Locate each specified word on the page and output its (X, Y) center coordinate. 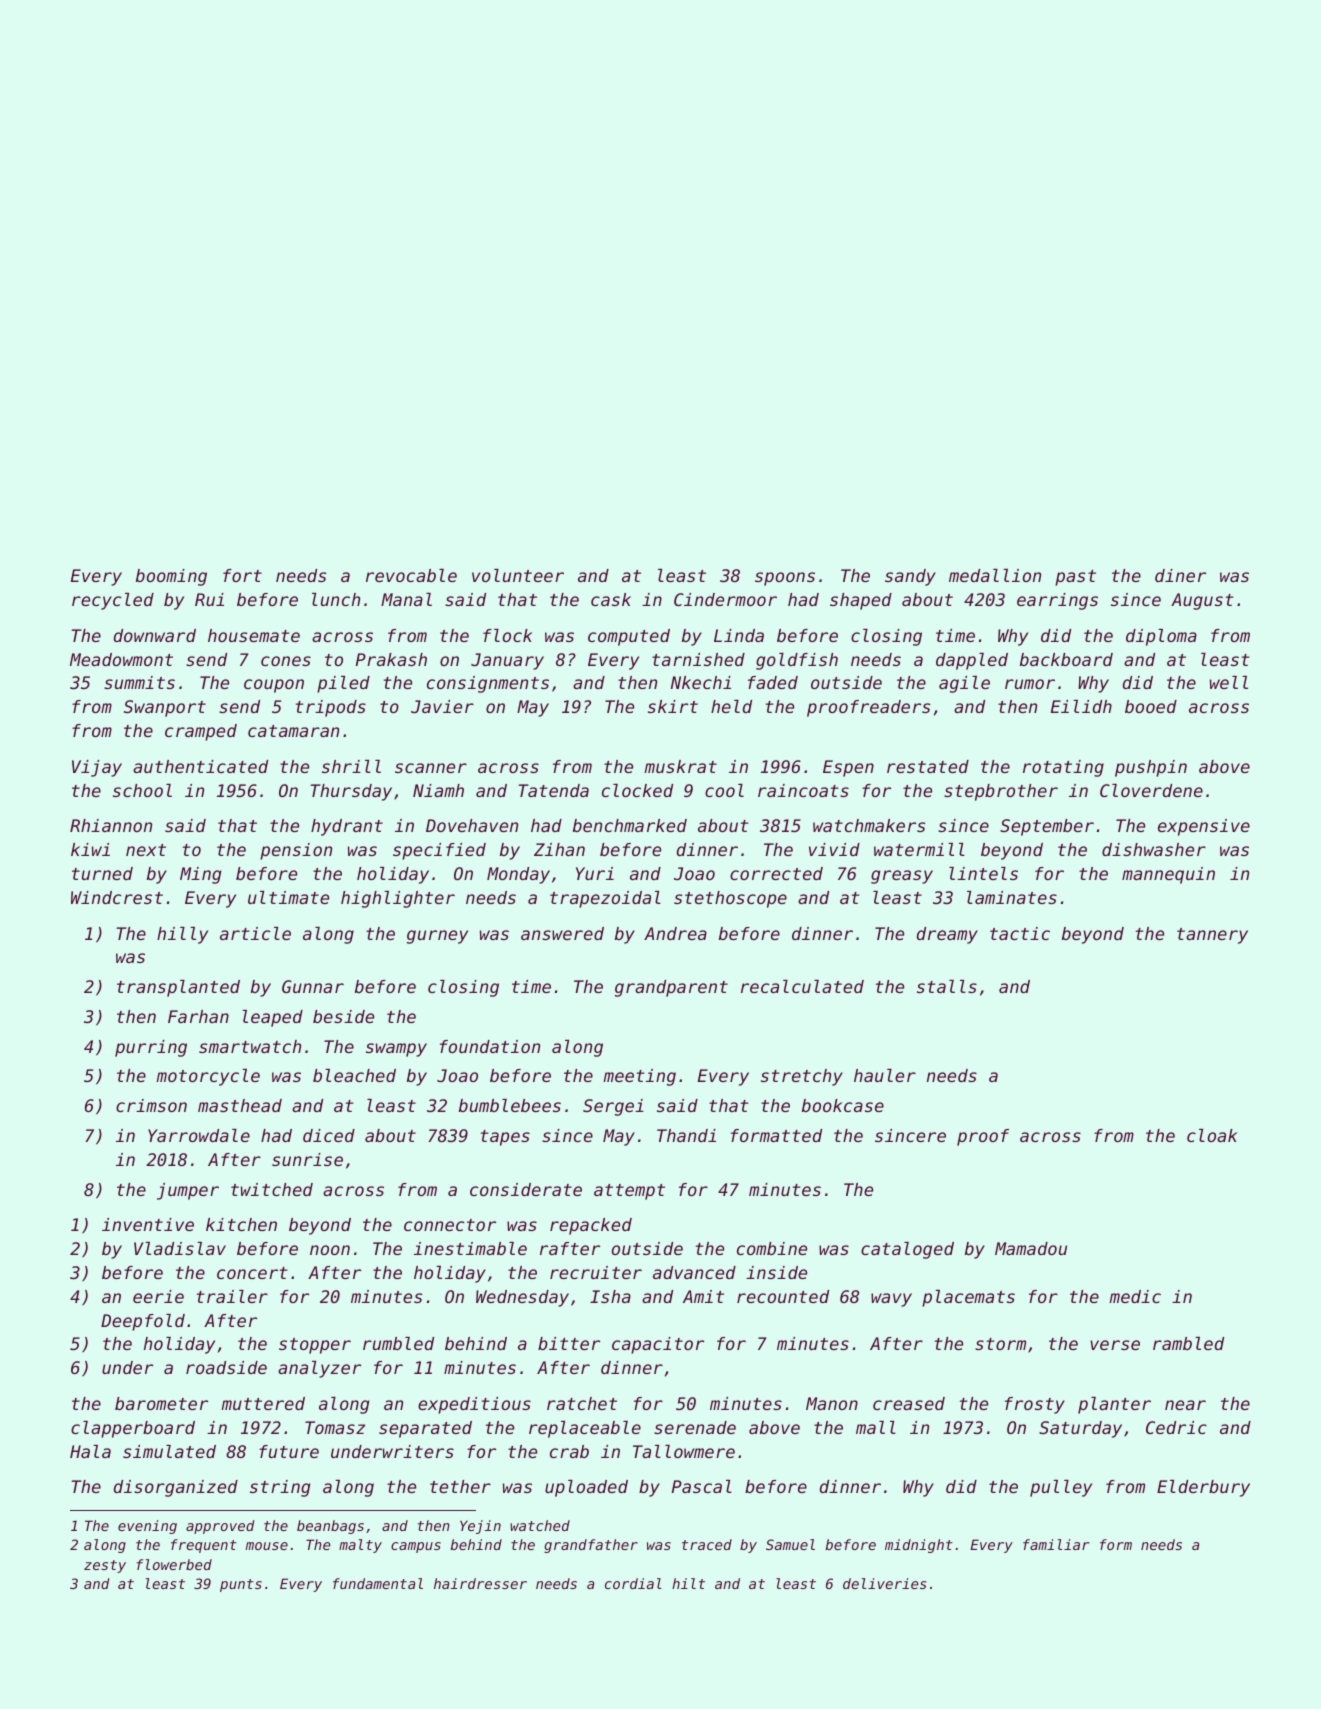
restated (928, 766)
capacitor (658, 1345)
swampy (396, 1050)
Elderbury (1203, 1488)
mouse (266, 1546)
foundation (490, 1046)
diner (1180, 575)
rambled (1188, 1343)
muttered (263, 1403)
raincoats (803, 790)
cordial (633, 1583)
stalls (947, 986)
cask (611, 599)
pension (296, 851)
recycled (113, 601)
